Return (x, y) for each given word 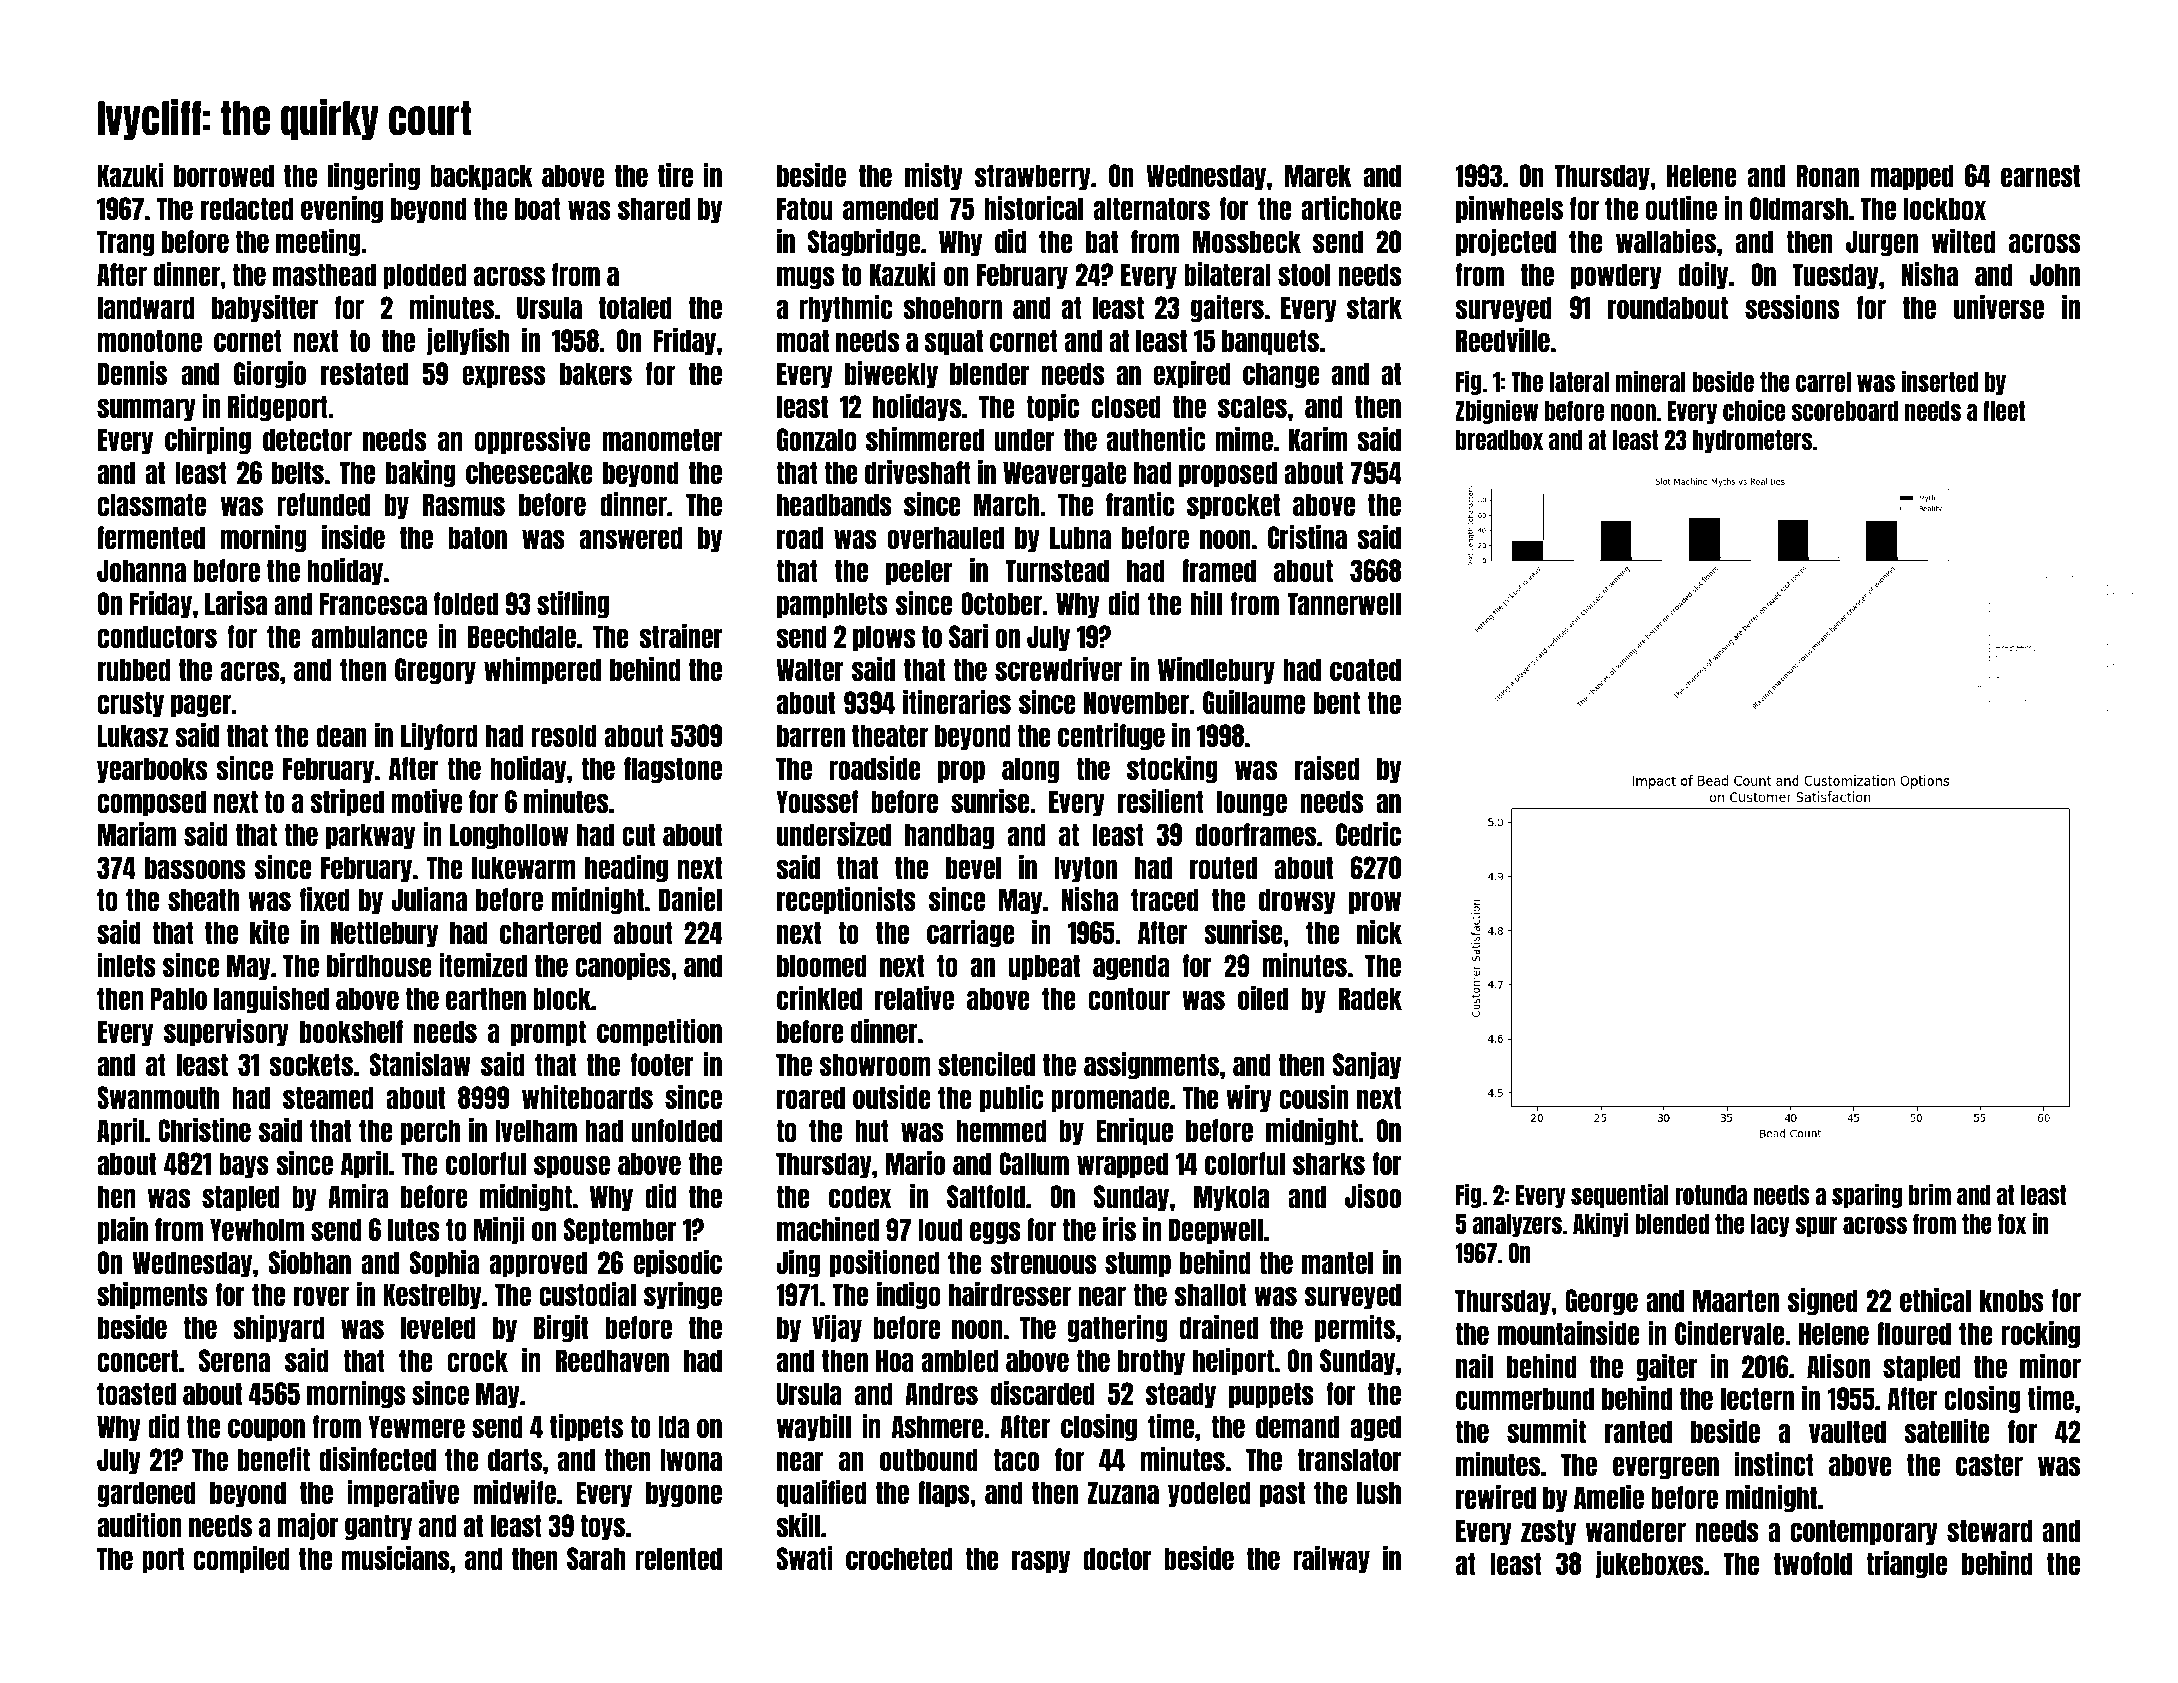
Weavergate (1065, 474)
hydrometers (1752, 441)
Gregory (435, 671)
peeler (919, 572)
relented (678, 1558)
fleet (2004, 411)
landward (146, 307)
